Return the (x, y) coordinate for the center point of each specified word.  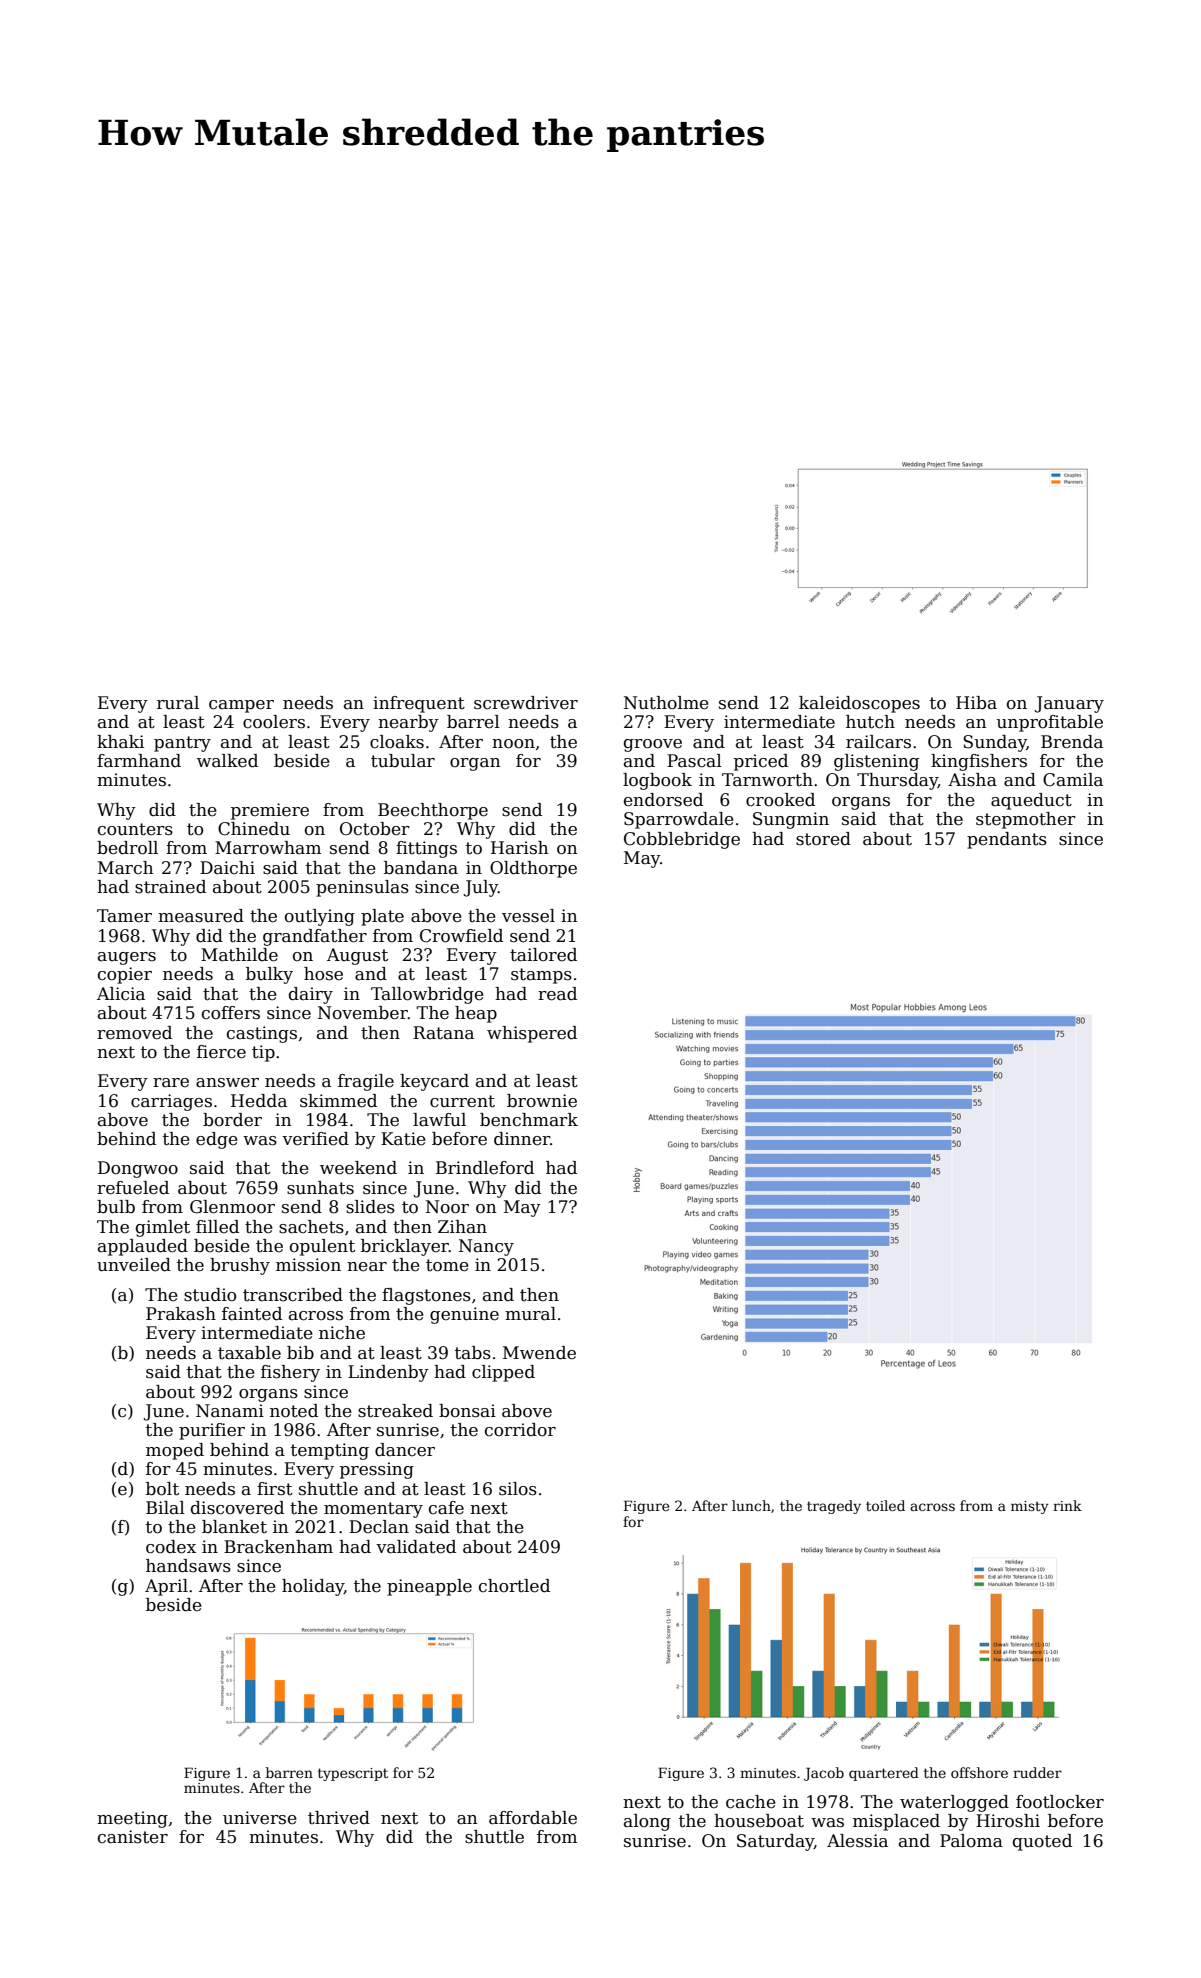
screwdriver (526, 703)
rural (178, 703)
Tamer (124, 916)
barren (289, 1772)
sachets (311, 1227)
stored (823, 839)
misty (1030, 1507)
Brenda (1072, 742)
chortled (514, 1586)
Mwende (539, 1353)
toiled (885, 1505)
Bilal (165, 1507)
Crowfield (461, 936)
